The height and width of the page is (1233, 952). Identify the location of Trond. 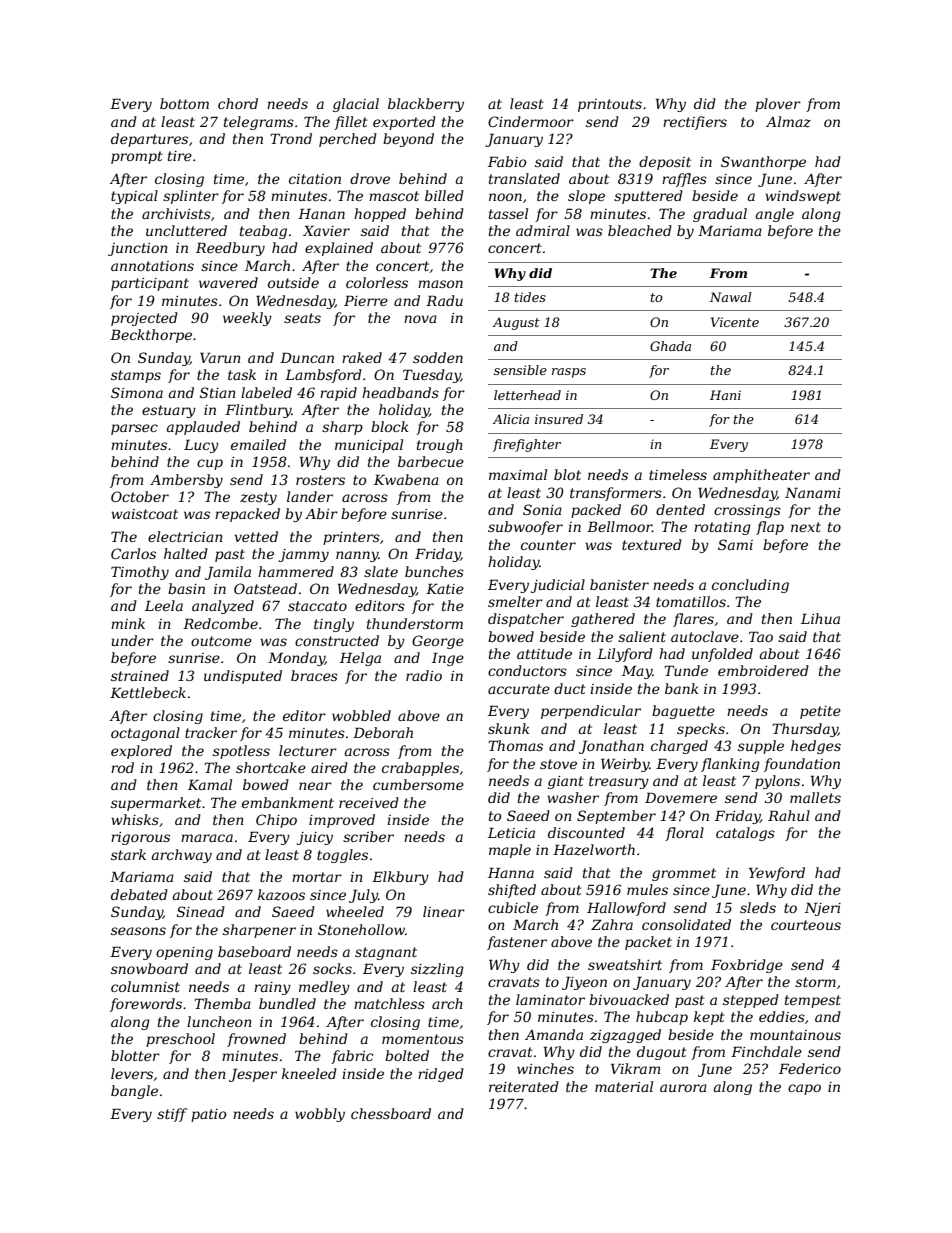
(291, 138).
